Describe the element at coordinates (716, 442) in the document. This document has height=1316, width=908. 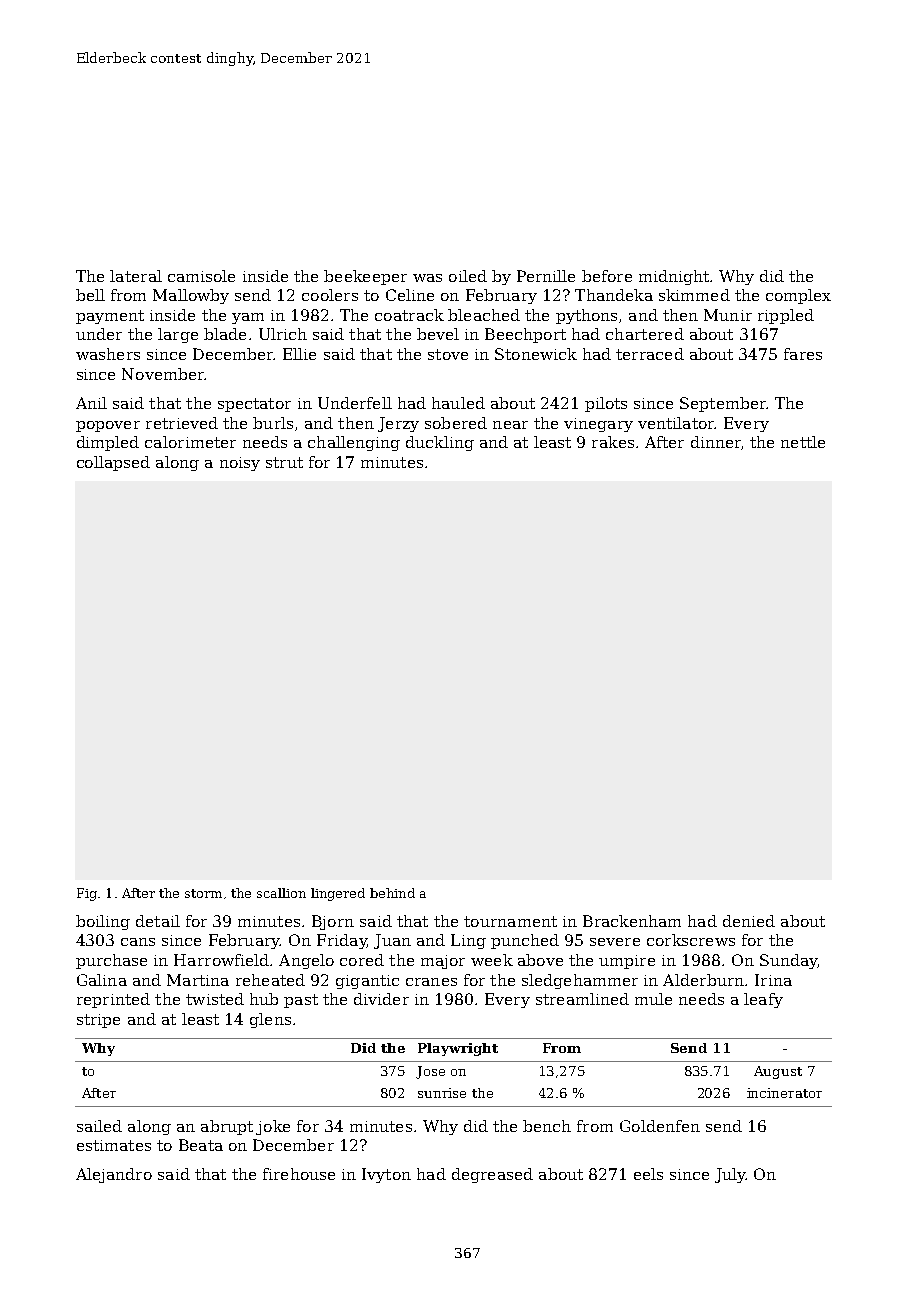
I see `dinner` at that location.
